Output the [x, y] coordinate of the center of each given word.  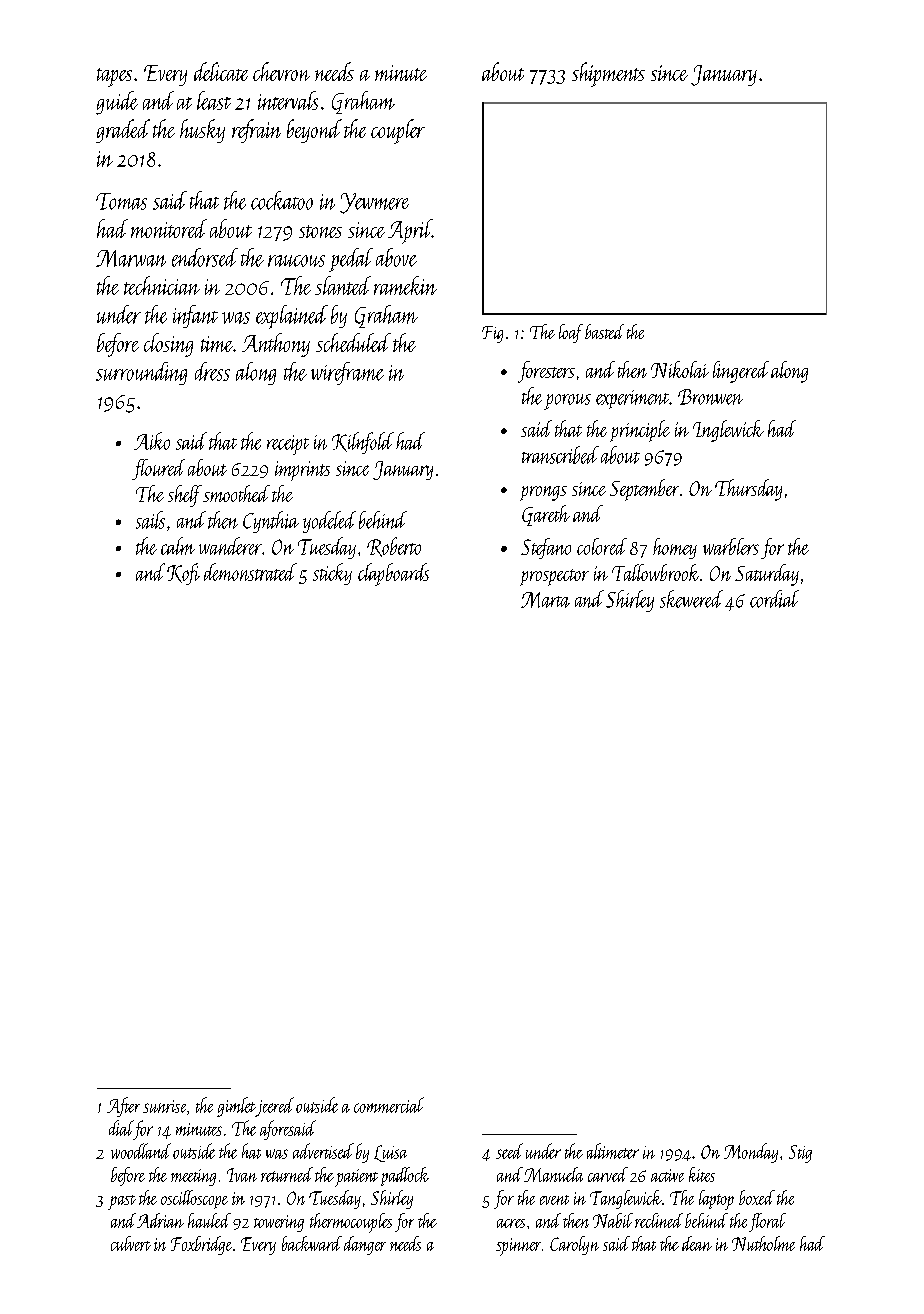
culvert [131, 1243]
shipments [608, 74]
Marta [545, 600]
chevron [281, 71]
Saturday [767, 575]
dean [697, 1243]
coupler [398, 131]
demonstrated [250, 572]
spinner [518, 1247]
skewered [691, 599]
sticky [332, 574]
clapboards [393, 574]
